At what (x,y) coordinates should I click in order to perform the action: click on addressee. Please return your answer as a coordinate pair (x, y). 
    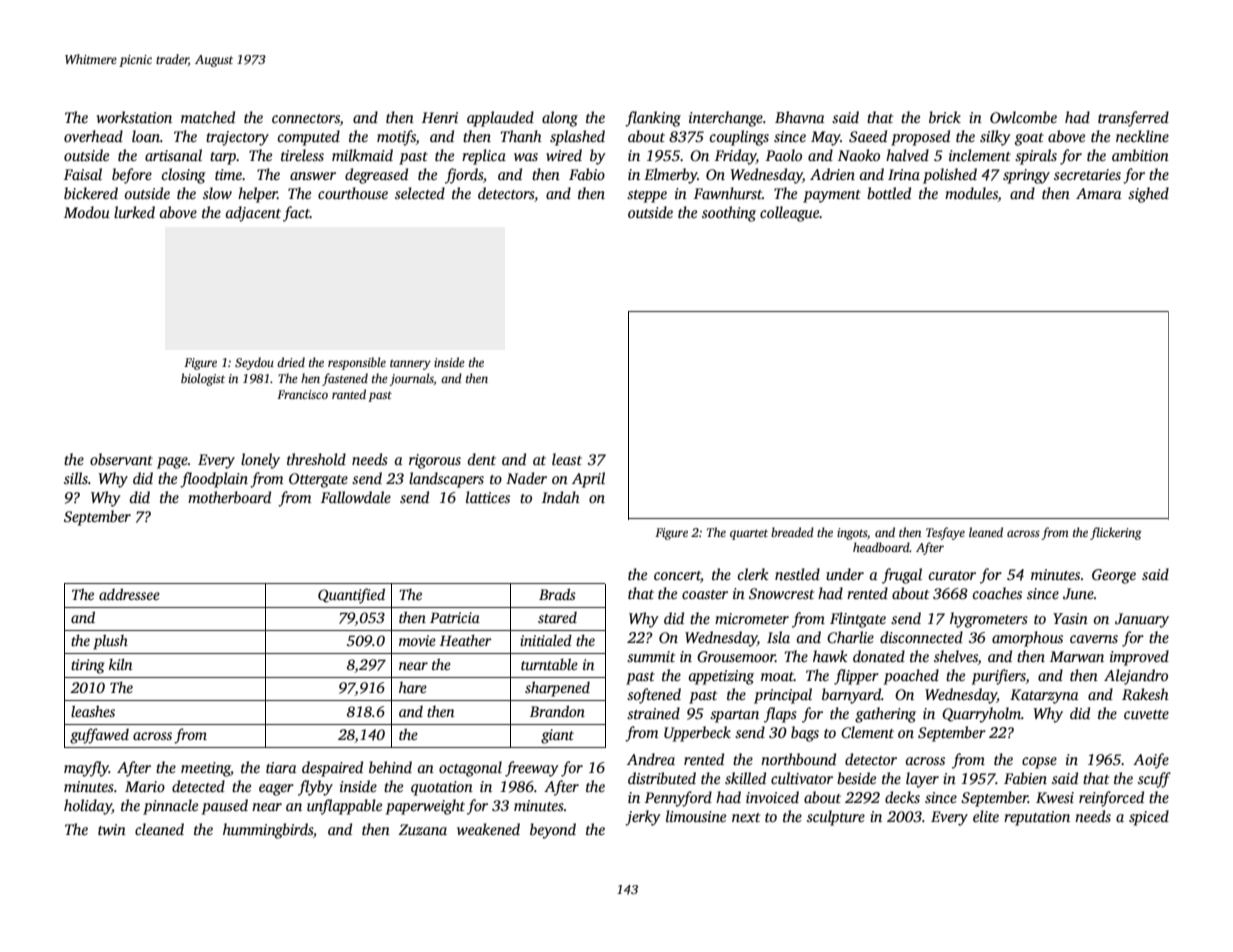
    Looking at the image, I should click on (129, 594).
